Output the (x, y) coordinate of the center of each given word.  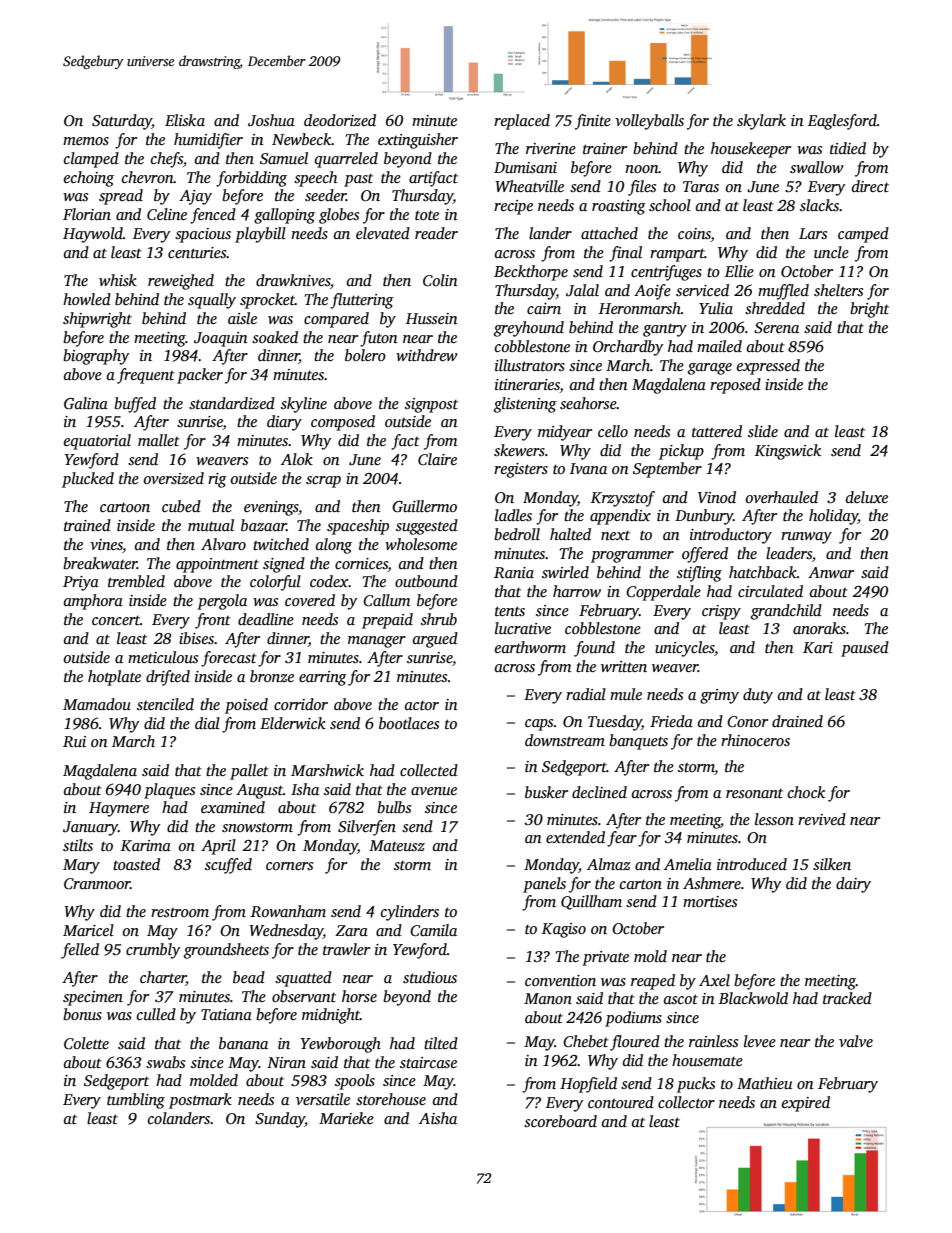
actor (422, 705)
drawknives (293, 280)
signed (284, 565)
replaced (522, 122)
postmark (200, 1101)
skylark (761, 122)
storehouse (391, 1099)
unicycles (684, 649)
